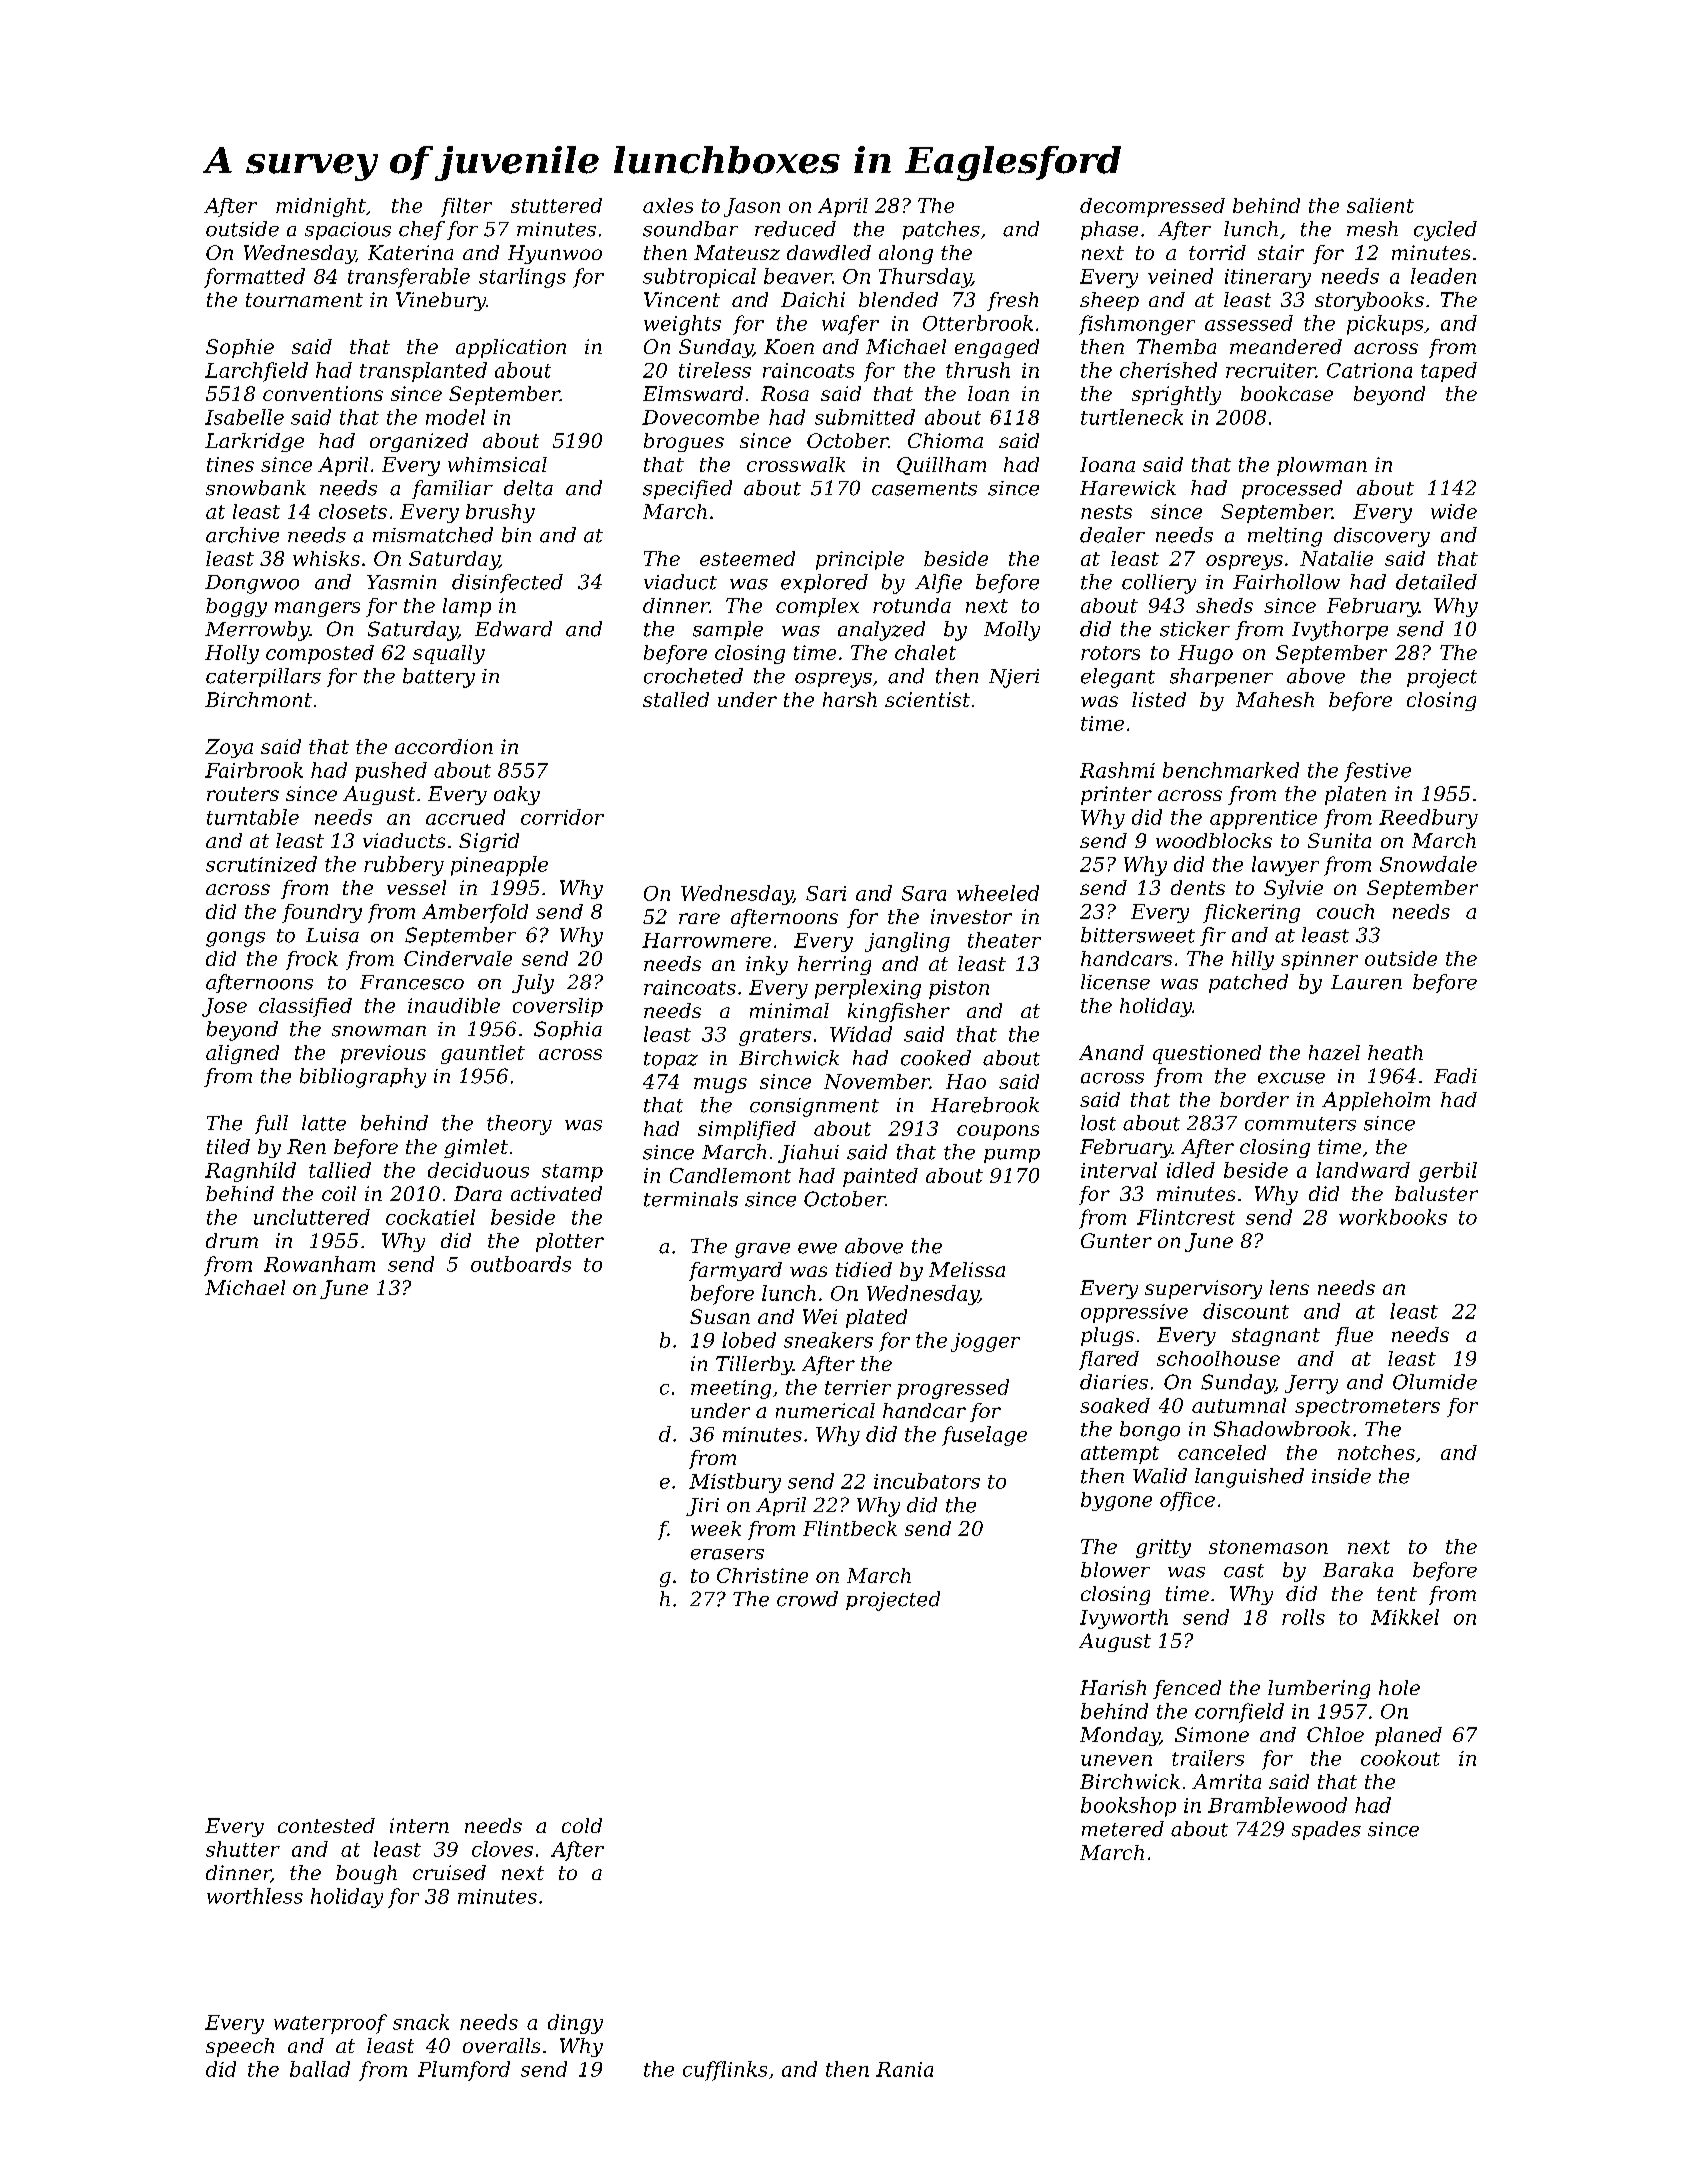 The width and height of the screenshot is (1683, 2178). I want to click on stuttered, so click(556, 205).
